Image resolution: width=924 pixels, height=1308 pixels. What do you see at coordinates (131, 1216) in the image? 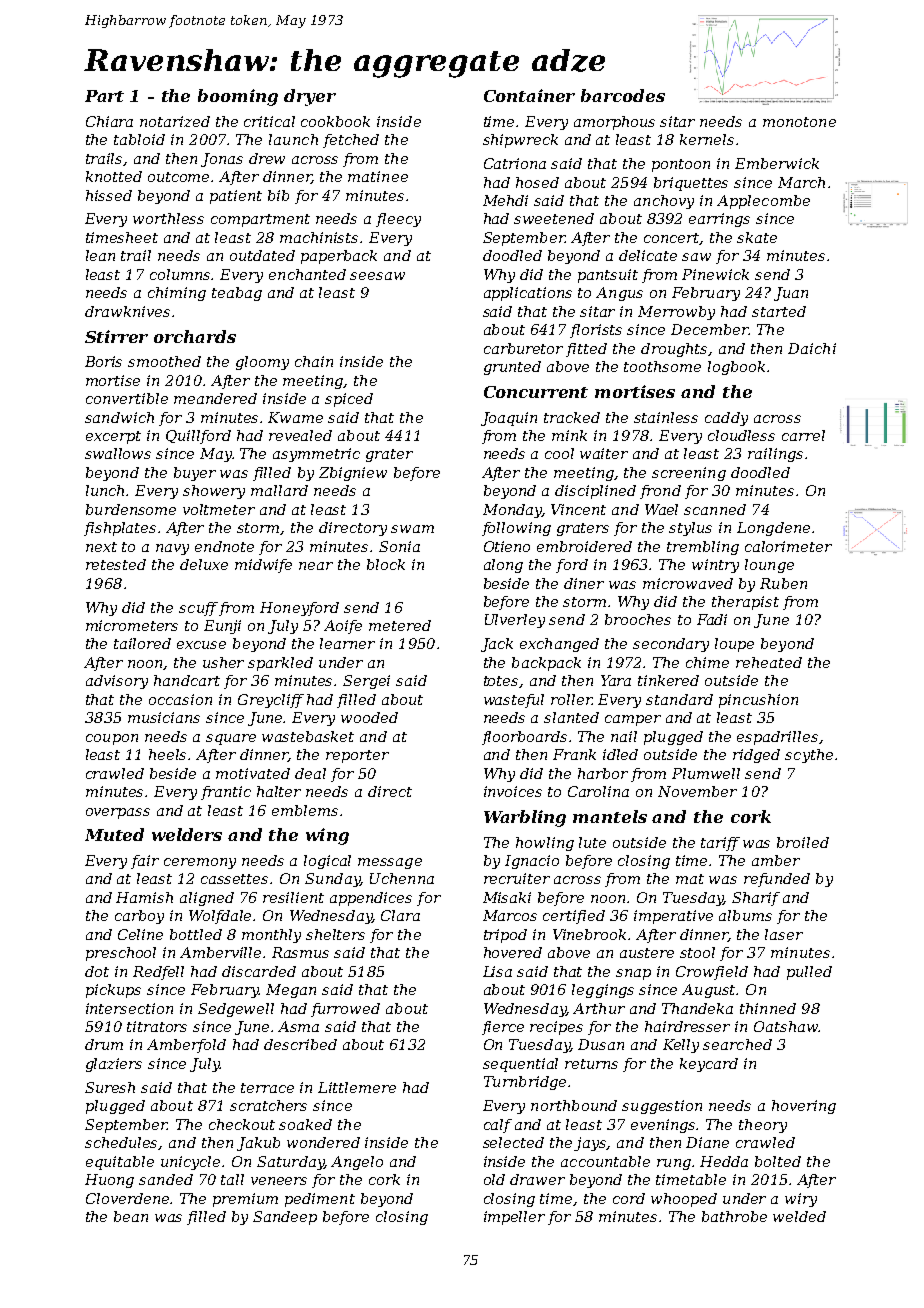
I see `bean` at bounding box center [131, 1216].
